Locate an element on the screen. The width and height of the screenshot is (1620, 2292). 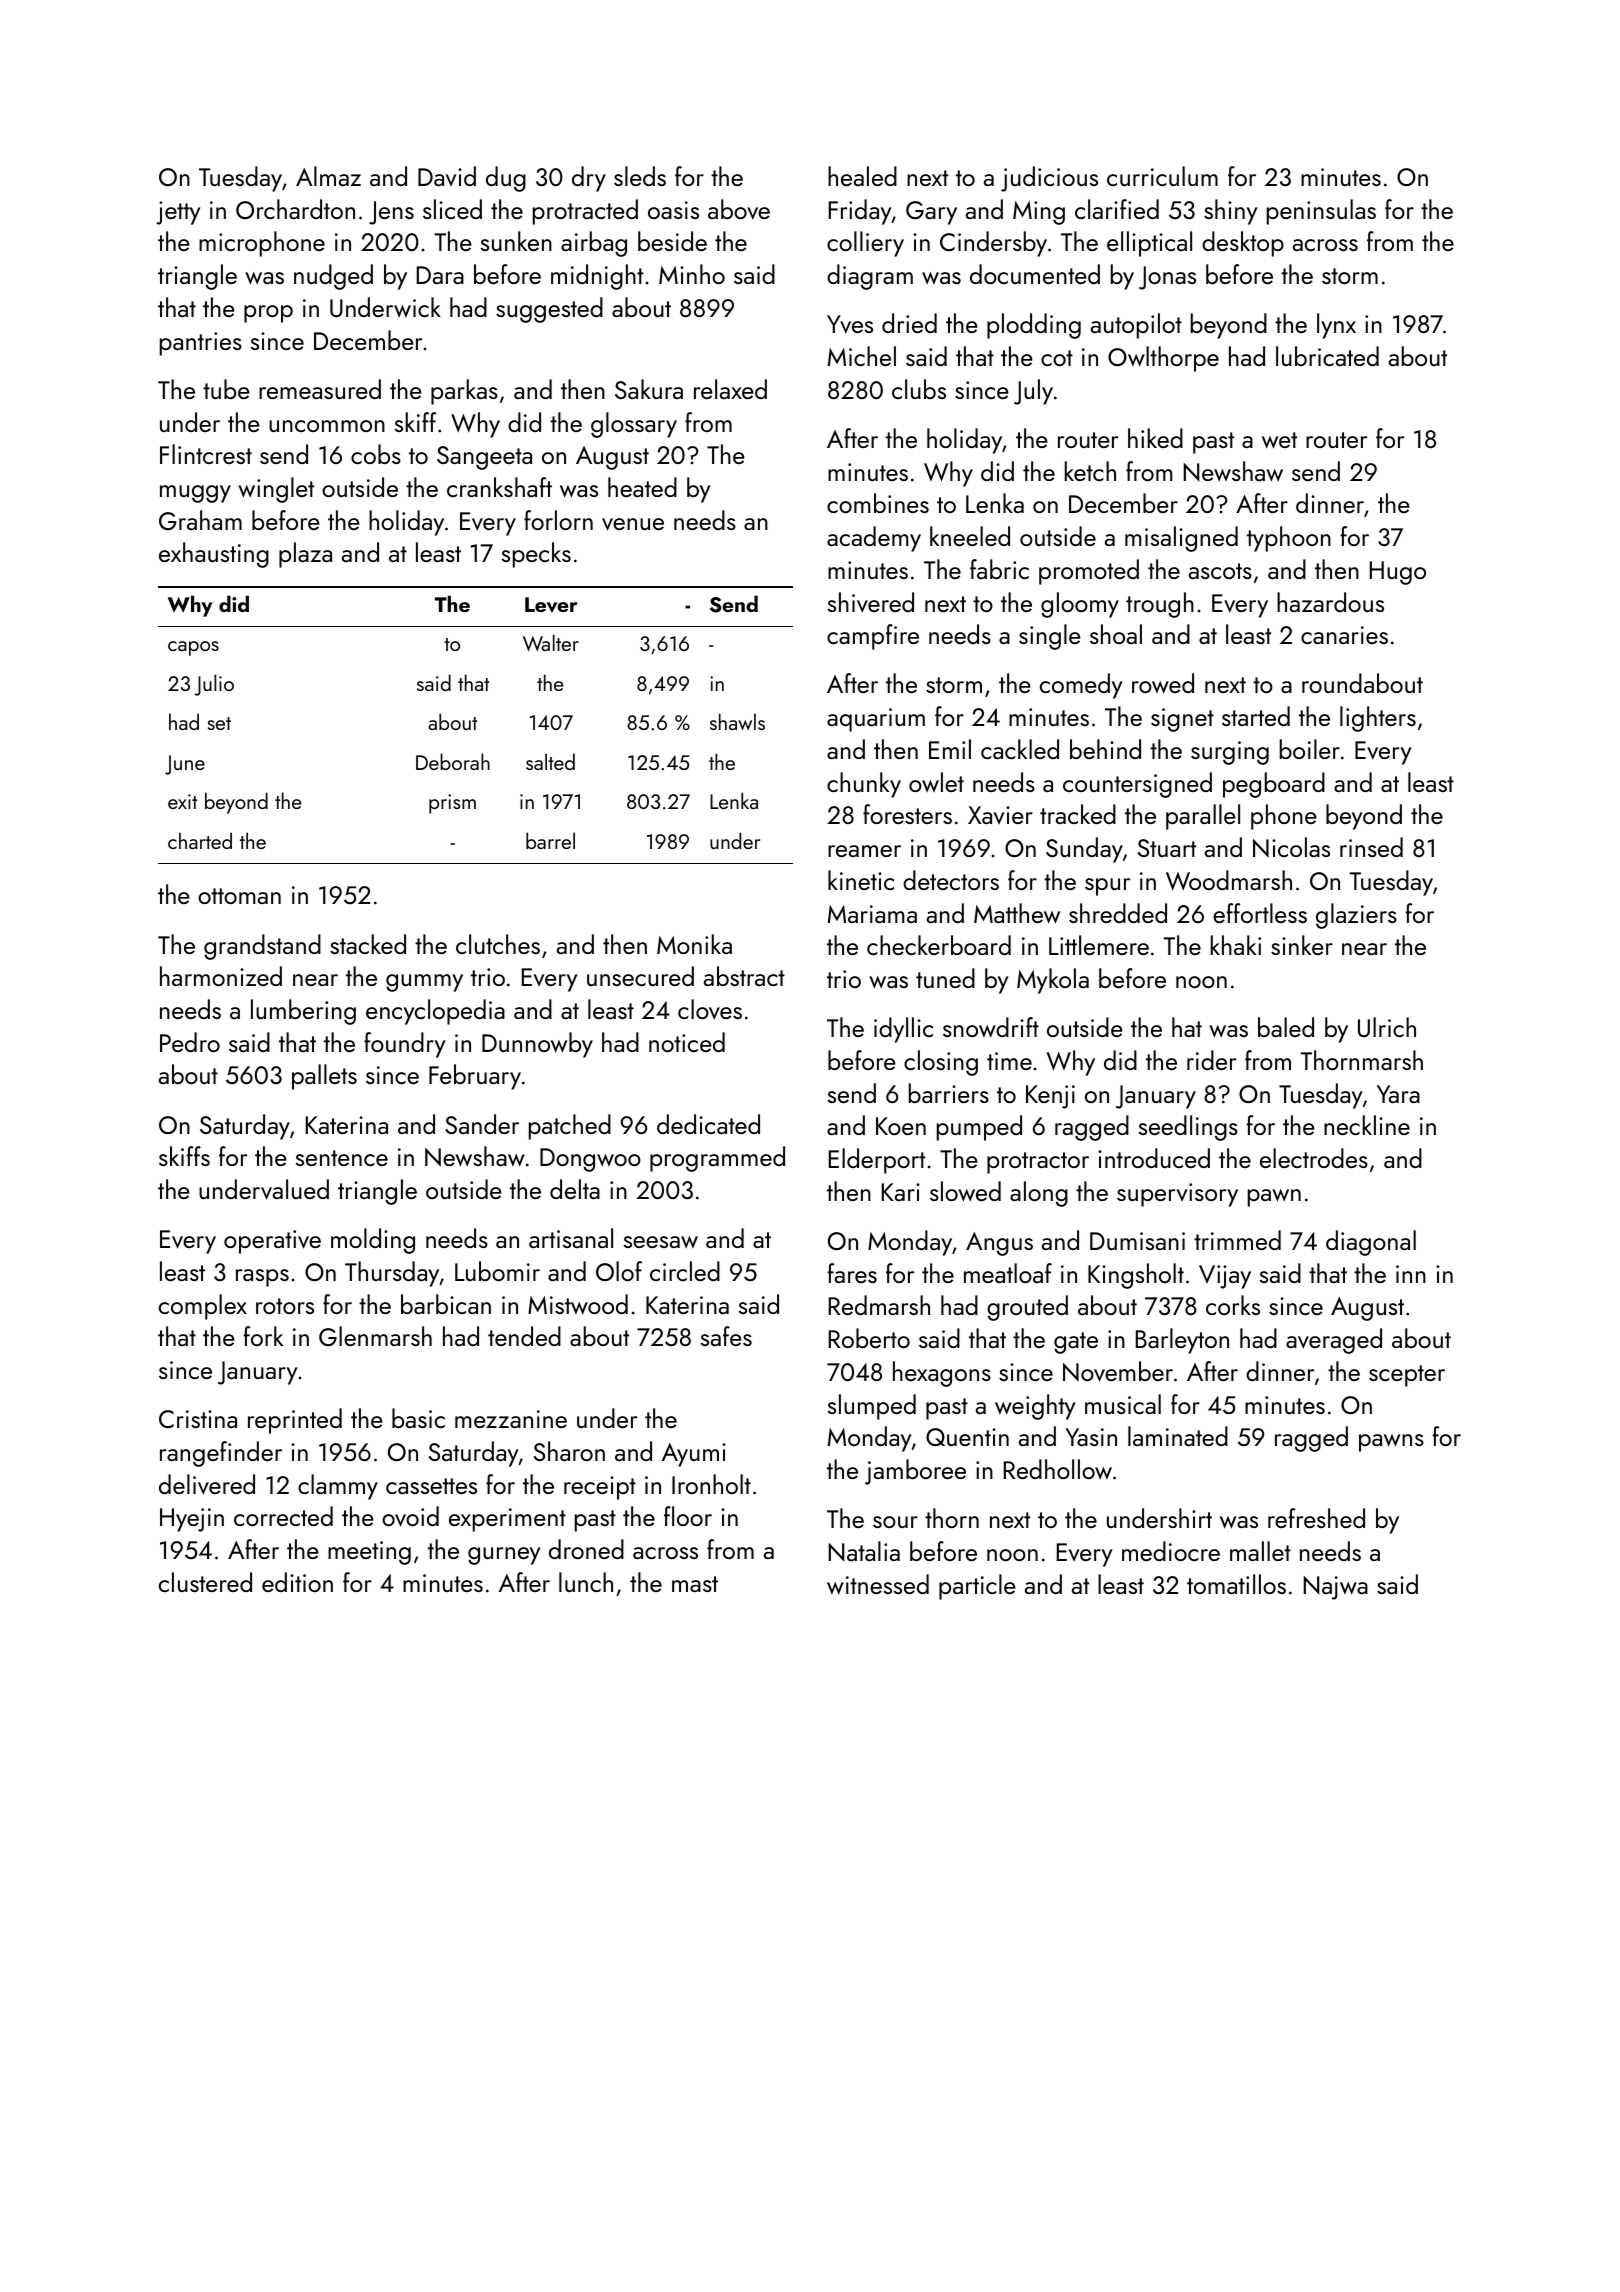
Flintcrest is located at coordinates (206, 454).
